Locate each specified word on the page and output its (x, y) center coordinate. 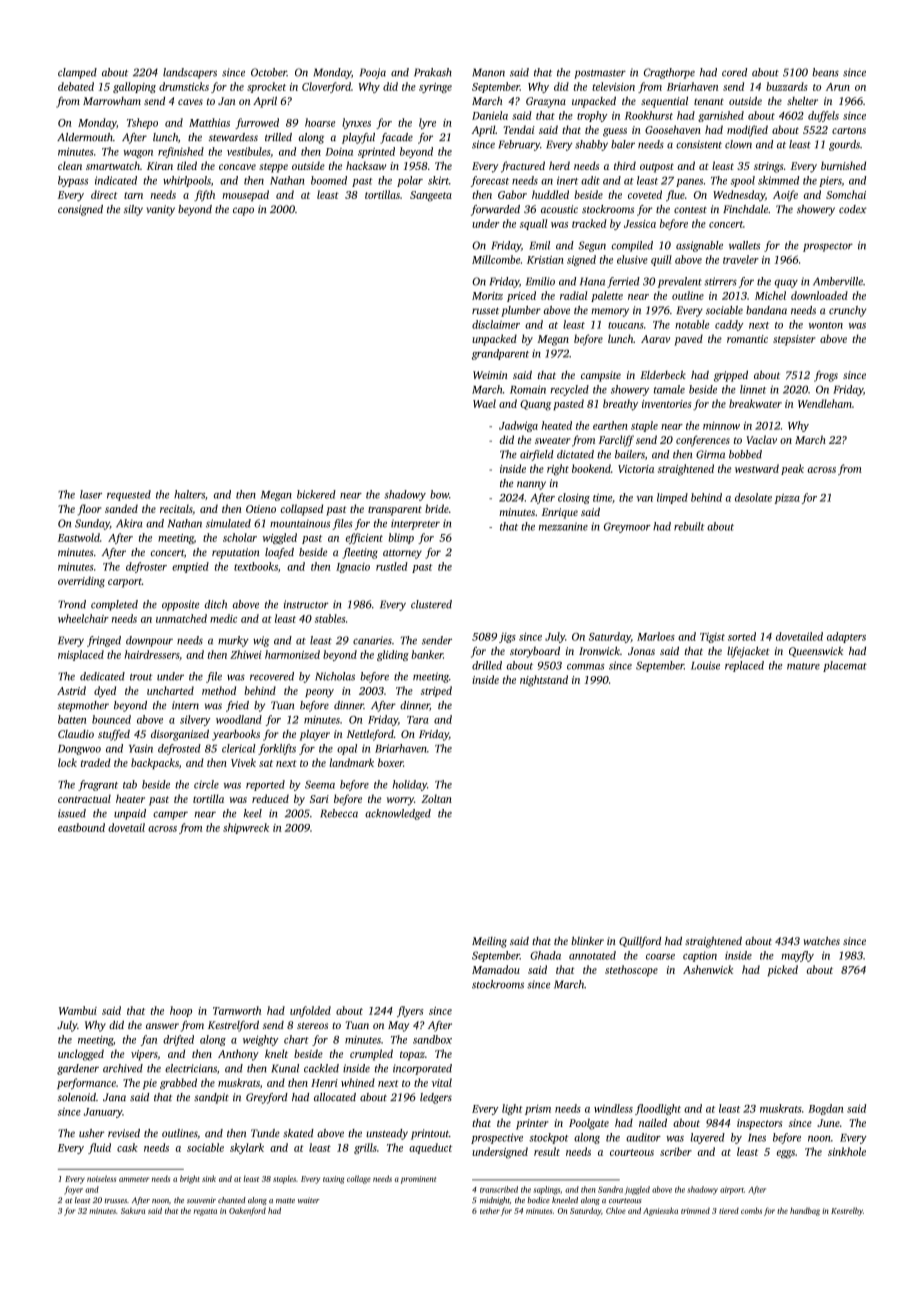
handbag (805, 1211)
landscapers (190, 73)
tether (490, 1210)
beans (825, 72)
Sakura (133, 1211)
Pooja (373, 73)
